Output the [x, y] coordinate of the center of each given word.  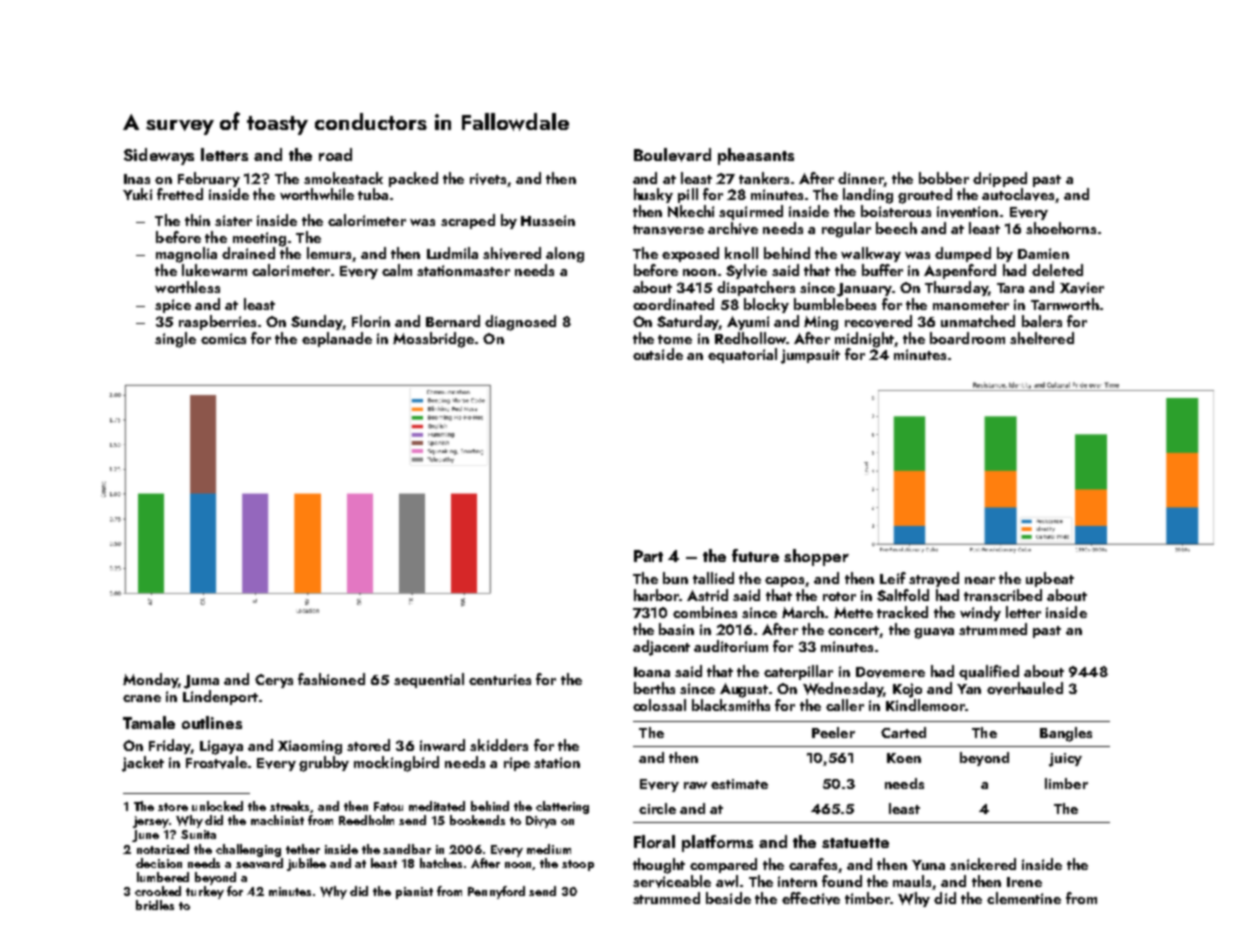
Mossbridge [433, 340]
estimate [739, 784]
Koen [904, 758]
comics [223, 338]
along [565, 255]
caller [845, 705]
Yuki [137, 194]
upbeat [1050, 579]
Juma [201, 682]
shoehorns [1061, 228]
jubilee [306, 864]
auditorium [731, 646]
